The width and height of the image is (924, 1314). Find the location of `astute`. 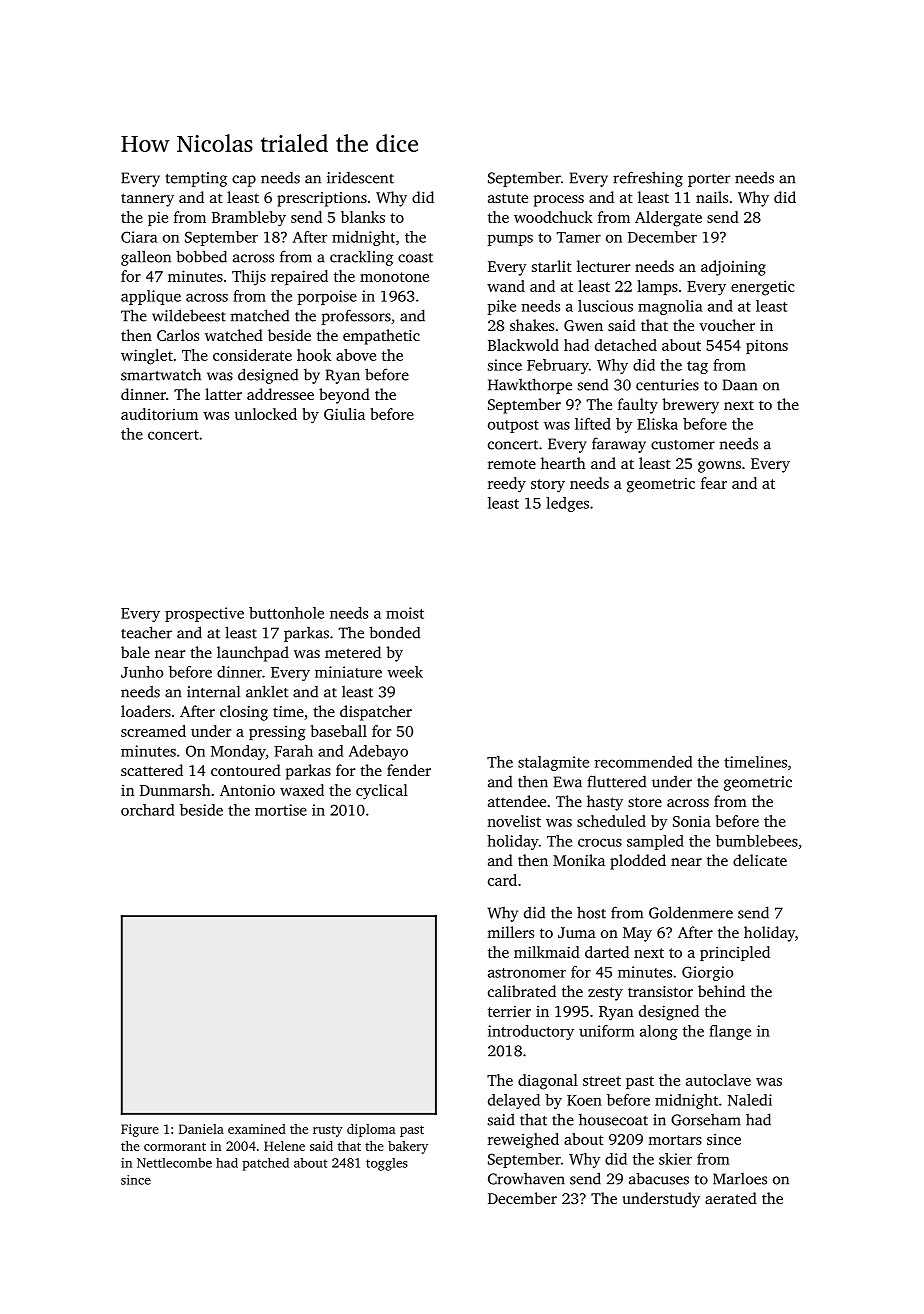

astute is located at coordinates (508, 198).
